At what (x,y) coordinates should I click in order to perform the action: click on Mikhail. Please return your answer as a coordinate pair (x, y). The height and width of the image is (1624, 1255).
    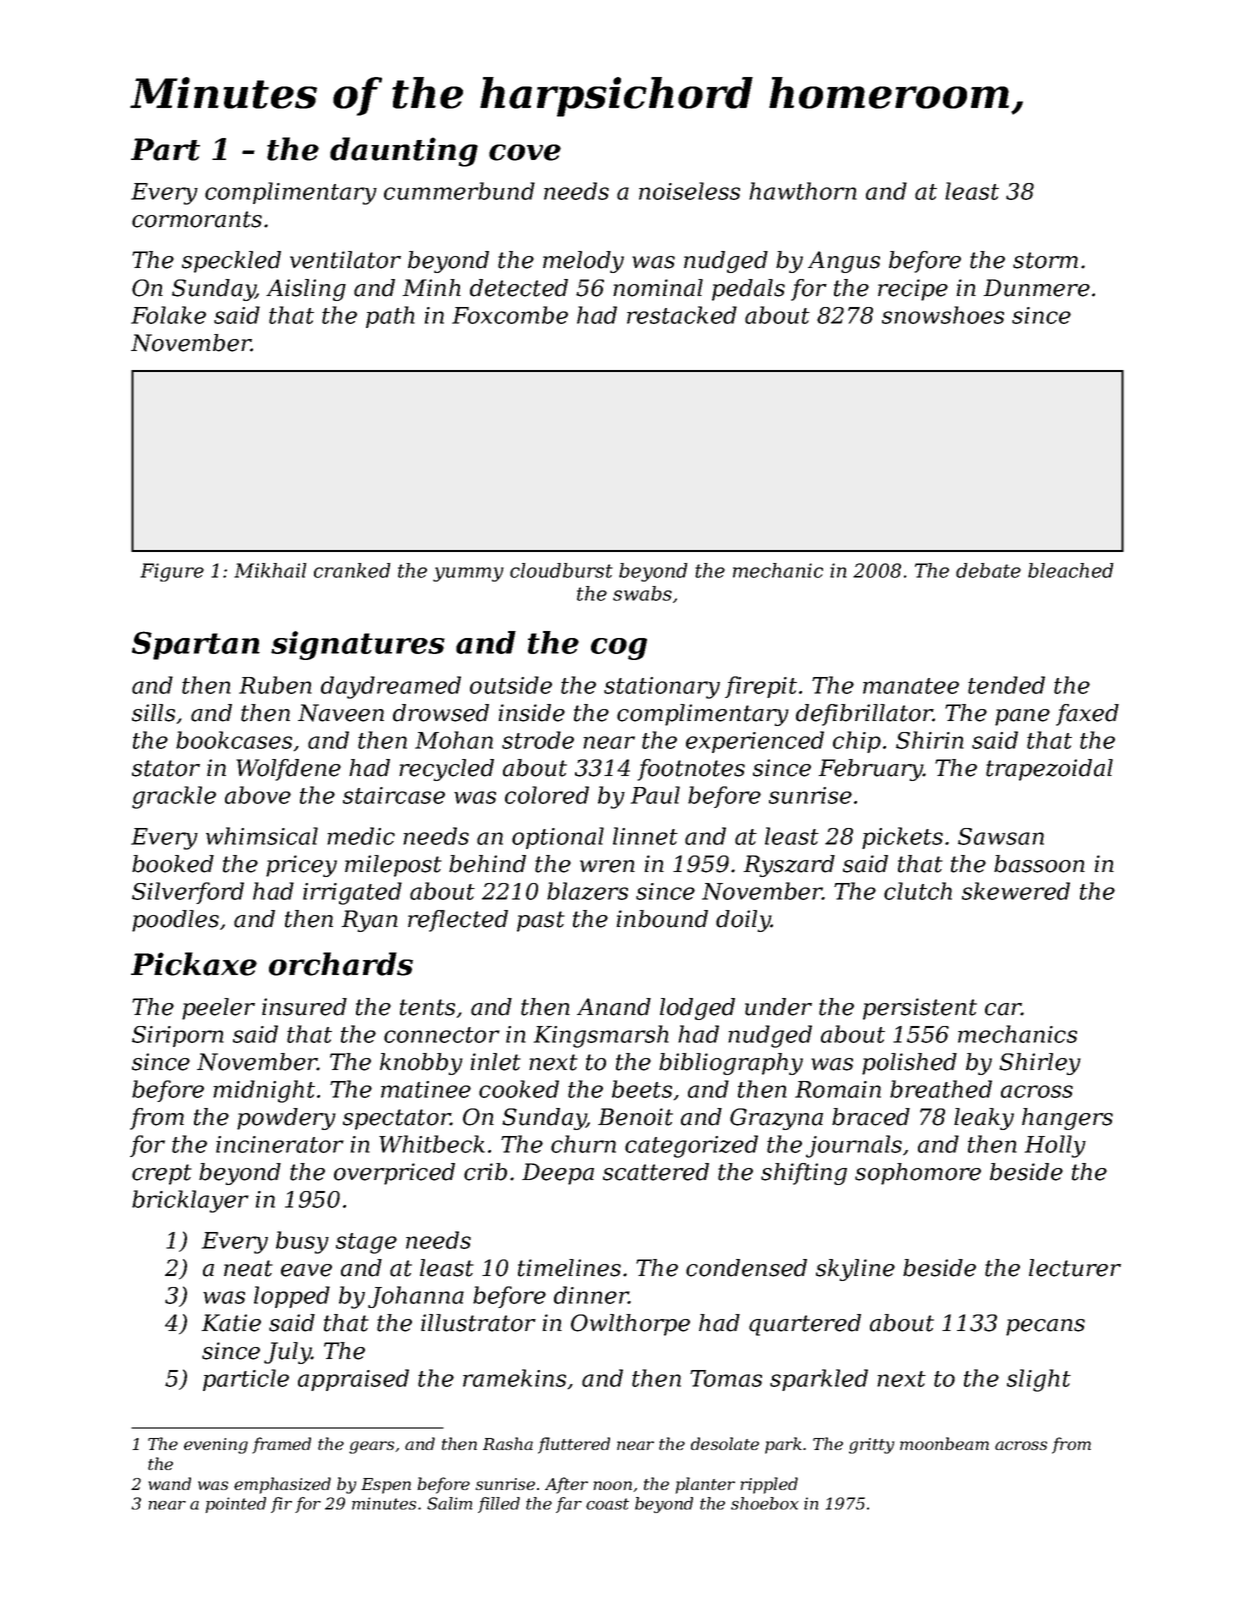
    Looking at the image, I should click on (270, 570).
